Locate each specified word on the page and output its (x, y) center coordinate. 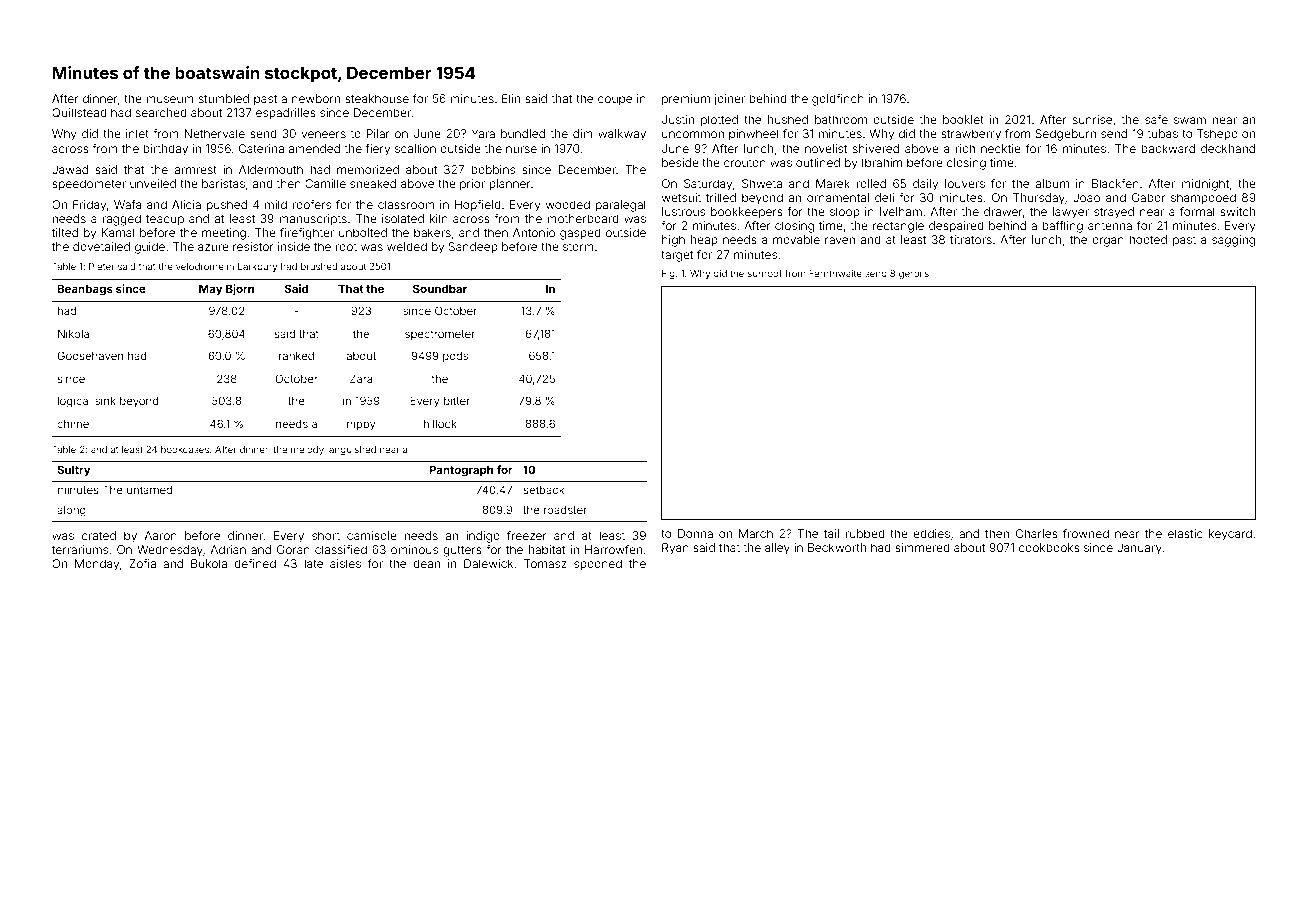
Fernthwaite (835, 273)
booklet (963, 119)
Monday (97, 565)
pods (455, 357)
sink (105, 400)
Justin (678, 119)
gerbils (914, 274)
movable (796, 239)
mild (276, 204)
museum (170, 99)
